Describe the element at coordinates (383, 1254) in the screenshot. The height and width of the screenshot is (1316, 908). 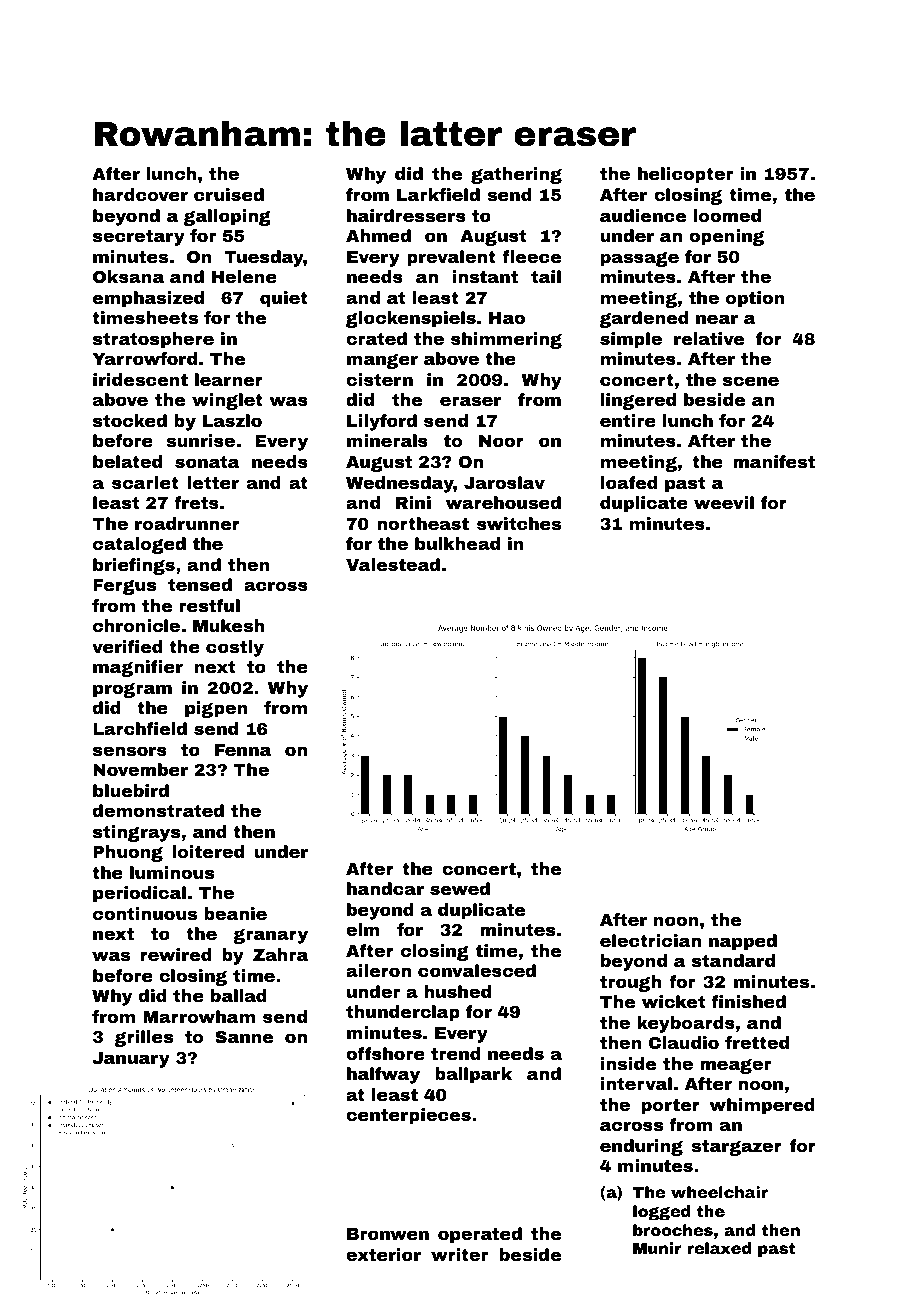
I see `exterior` at that location.
